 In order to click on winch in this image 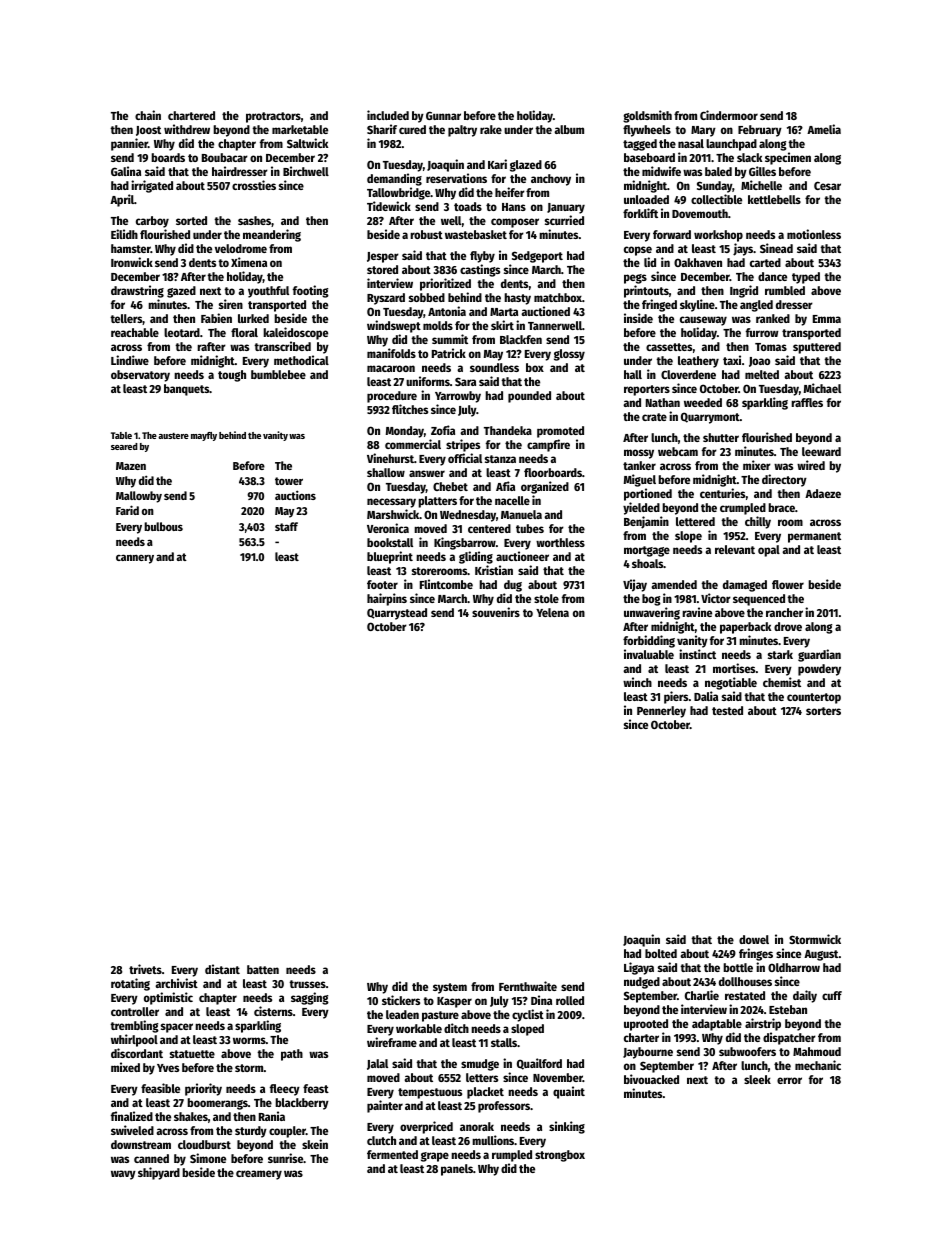, I will do `click(637, 682)`.
